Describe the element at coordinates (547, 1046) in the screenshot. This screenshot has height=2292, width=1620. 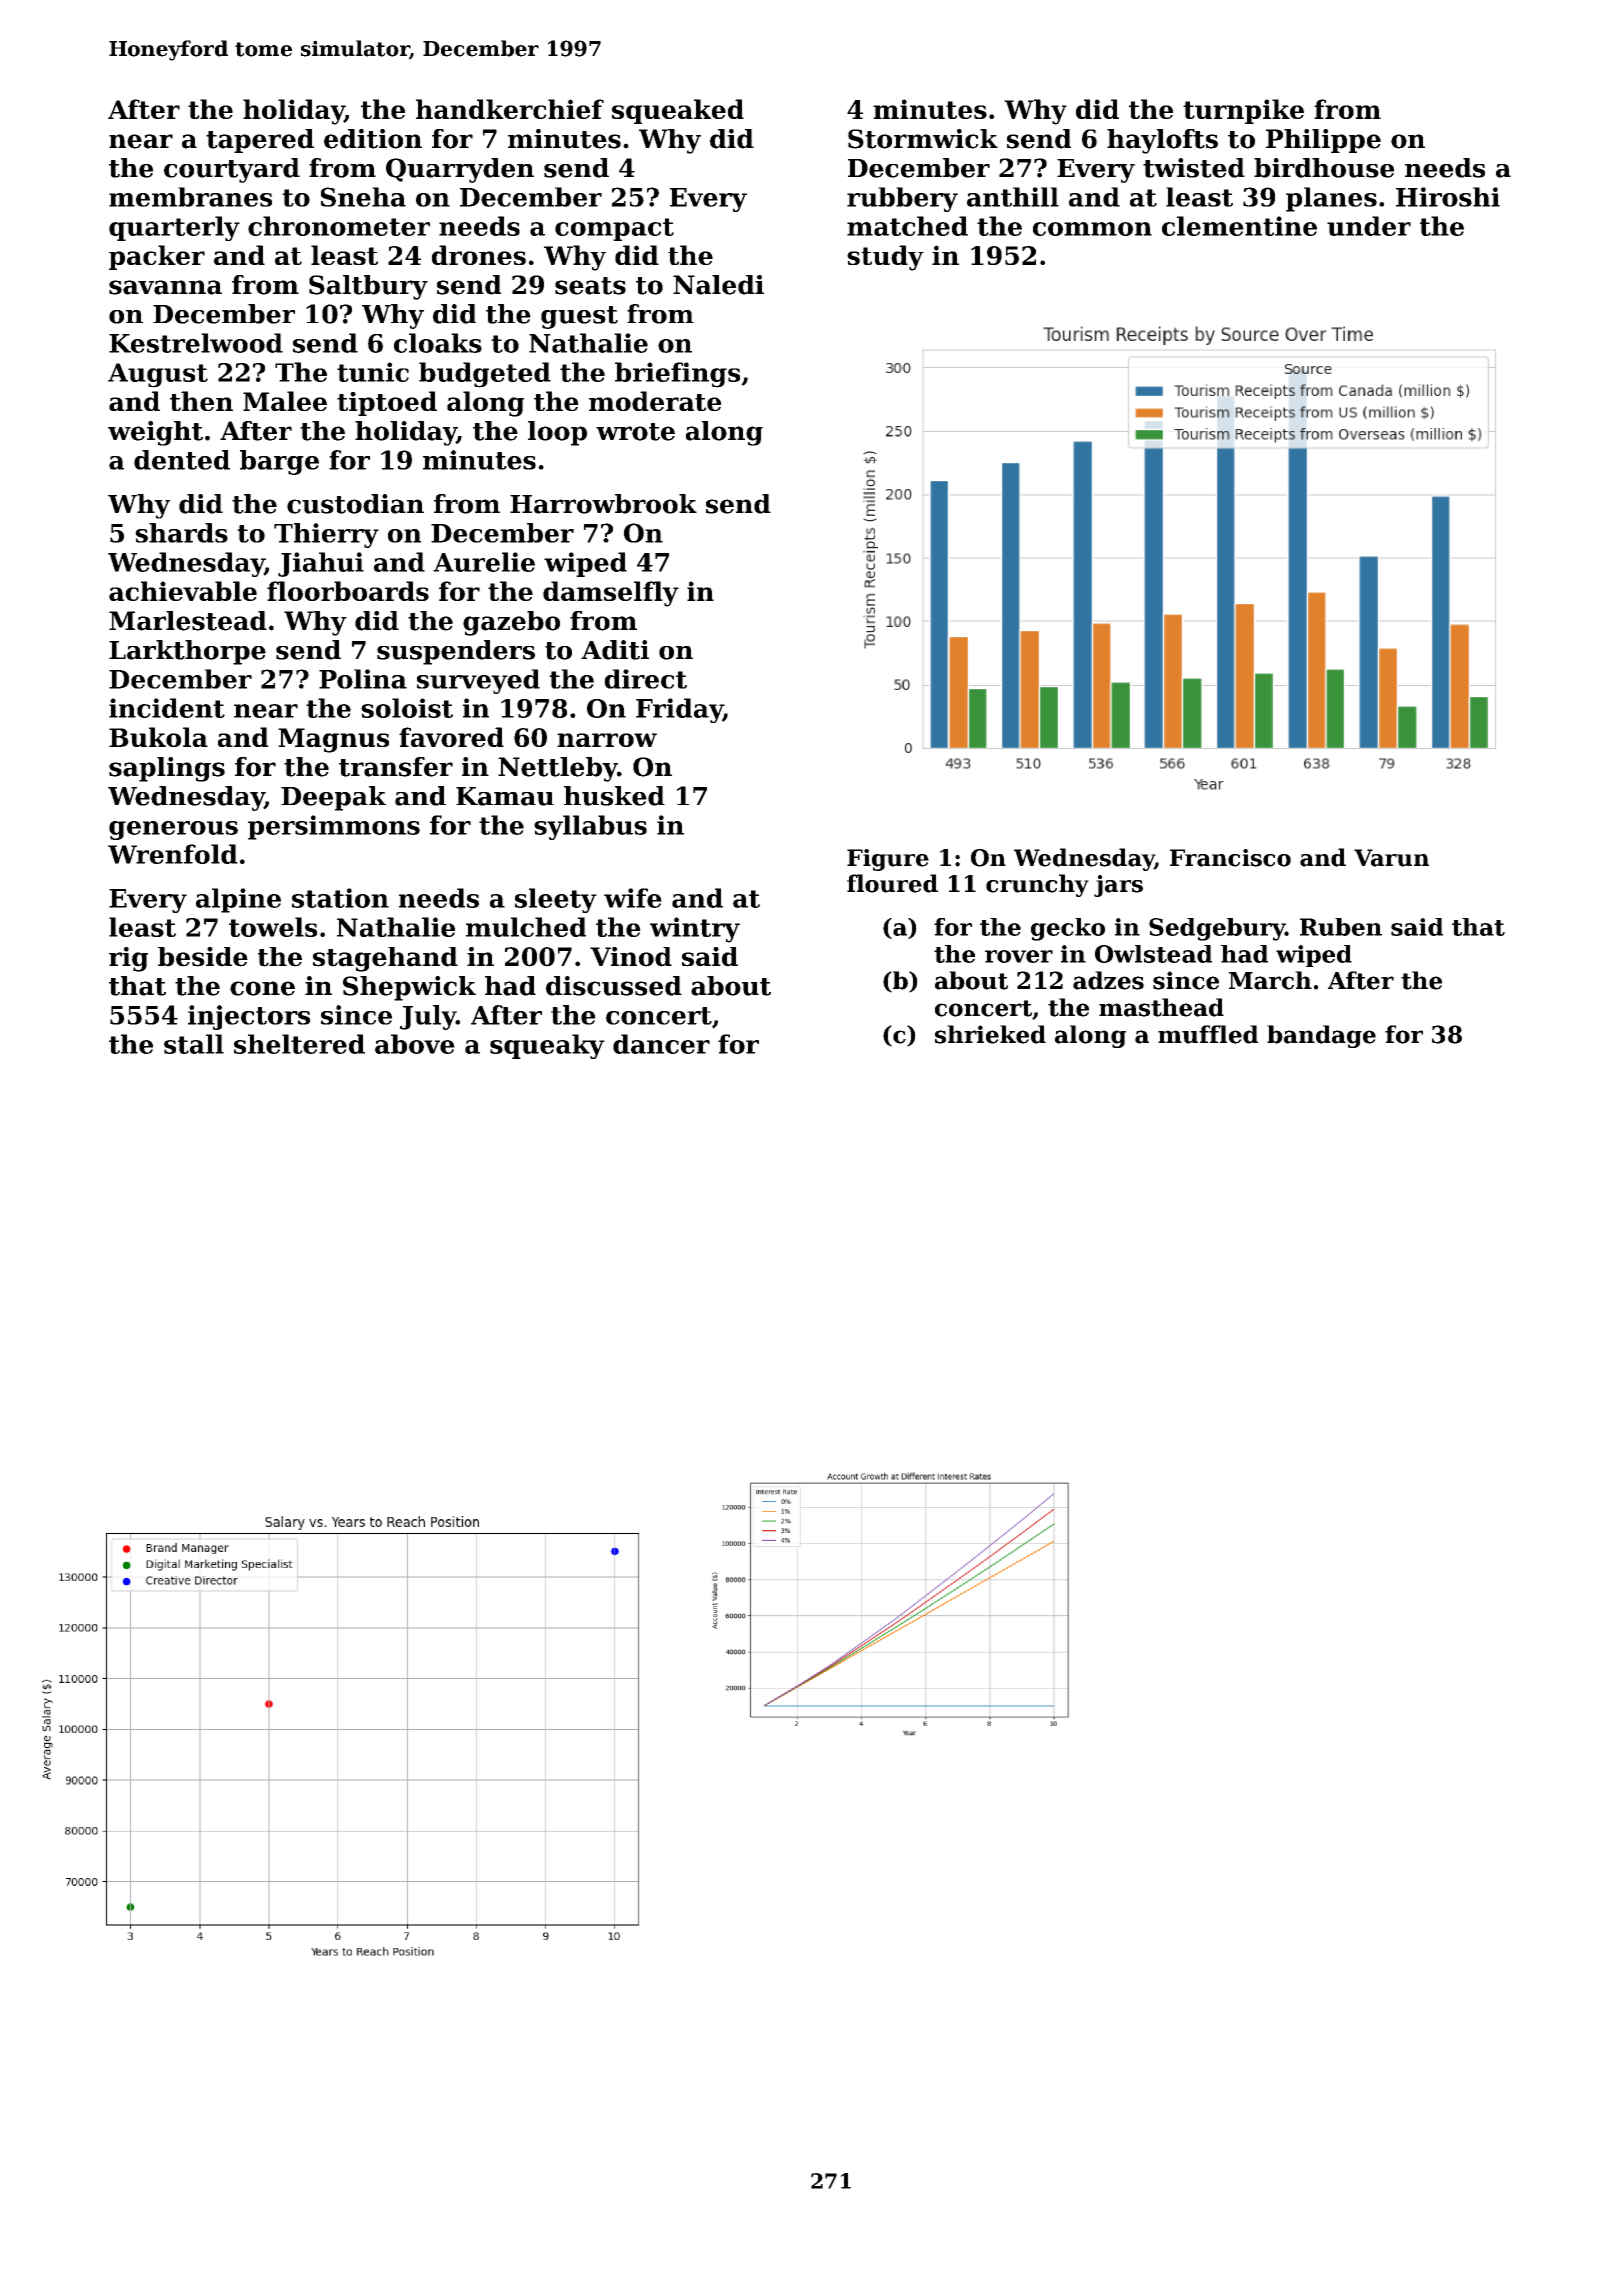
I see `squeaky` at that location.
